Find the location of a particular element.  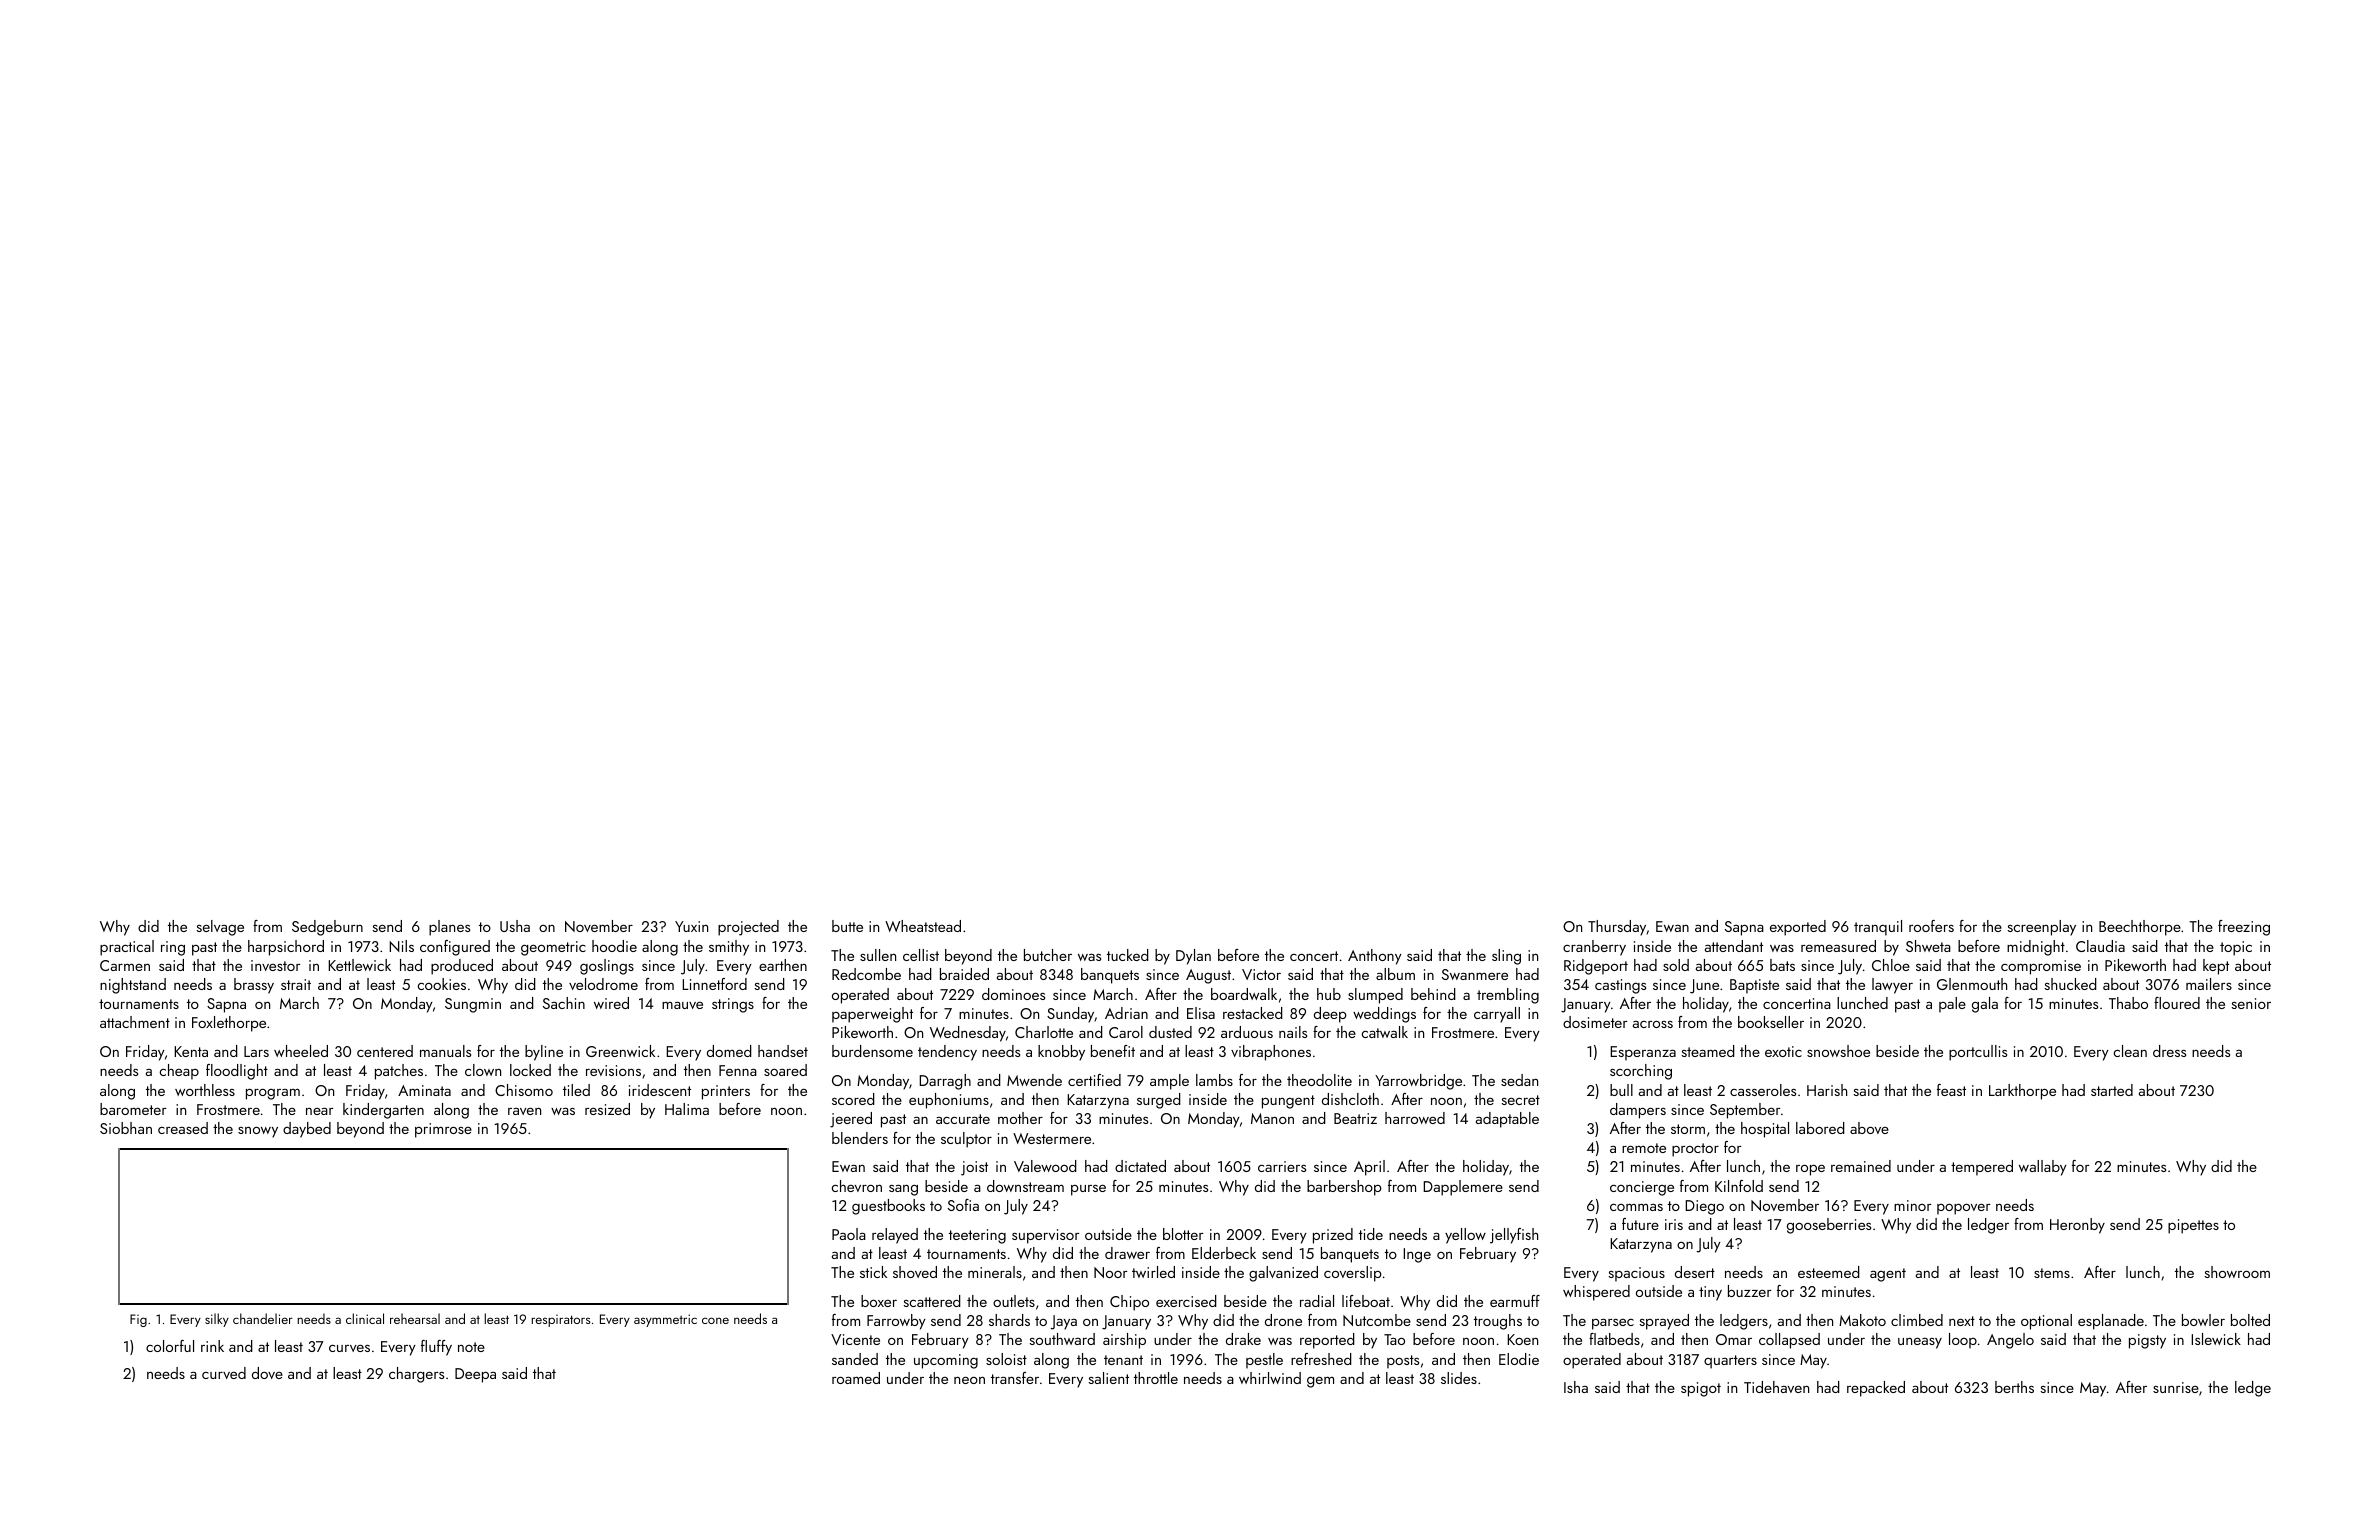

Makoto is located at coordinates (1862, 1320).
